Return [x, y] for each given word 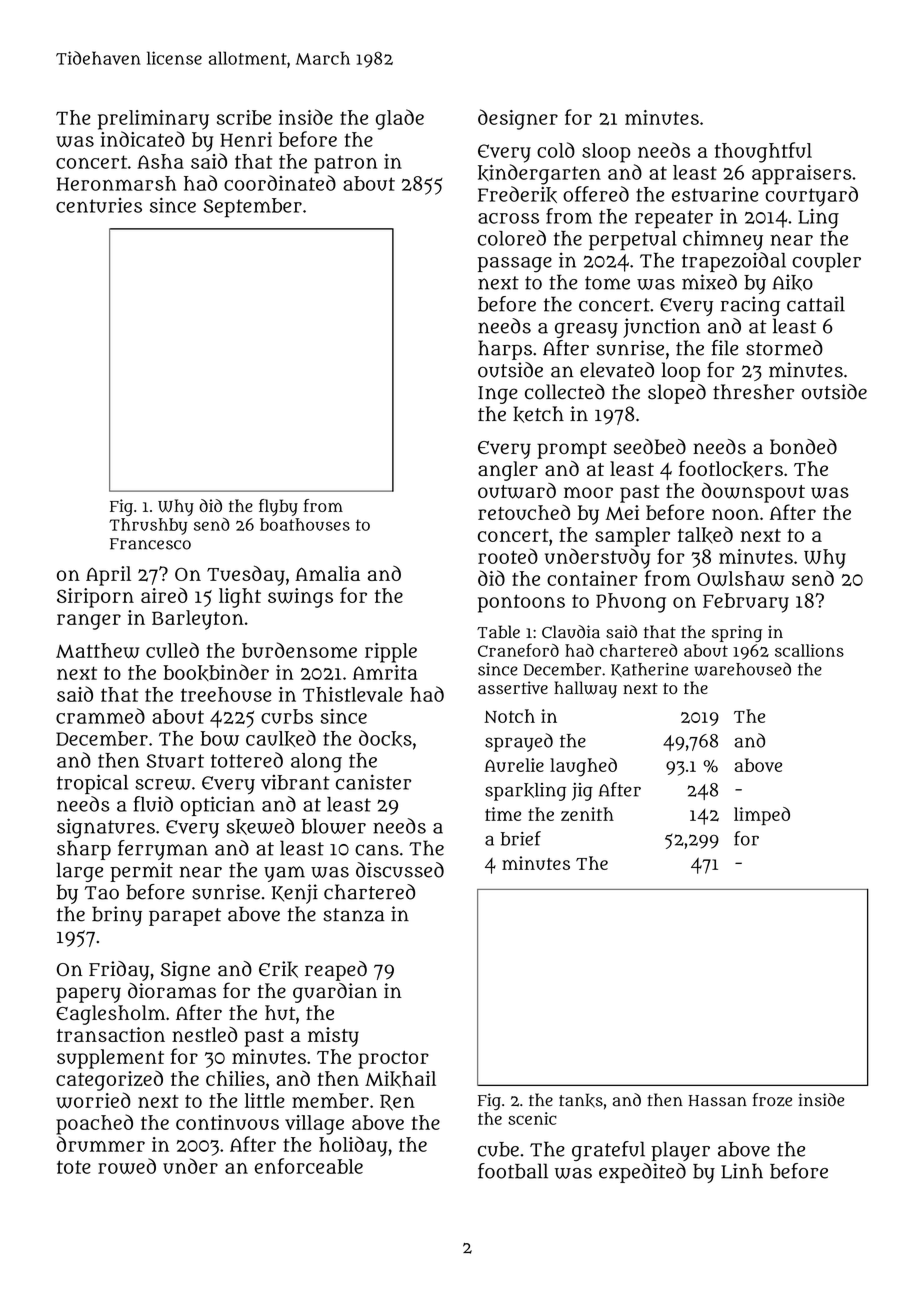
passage [515, 265]
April [108, 576]
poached [94, 1124]
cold [556, 150]
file [725, 348]
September [253, 208]
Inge [498, 395]
